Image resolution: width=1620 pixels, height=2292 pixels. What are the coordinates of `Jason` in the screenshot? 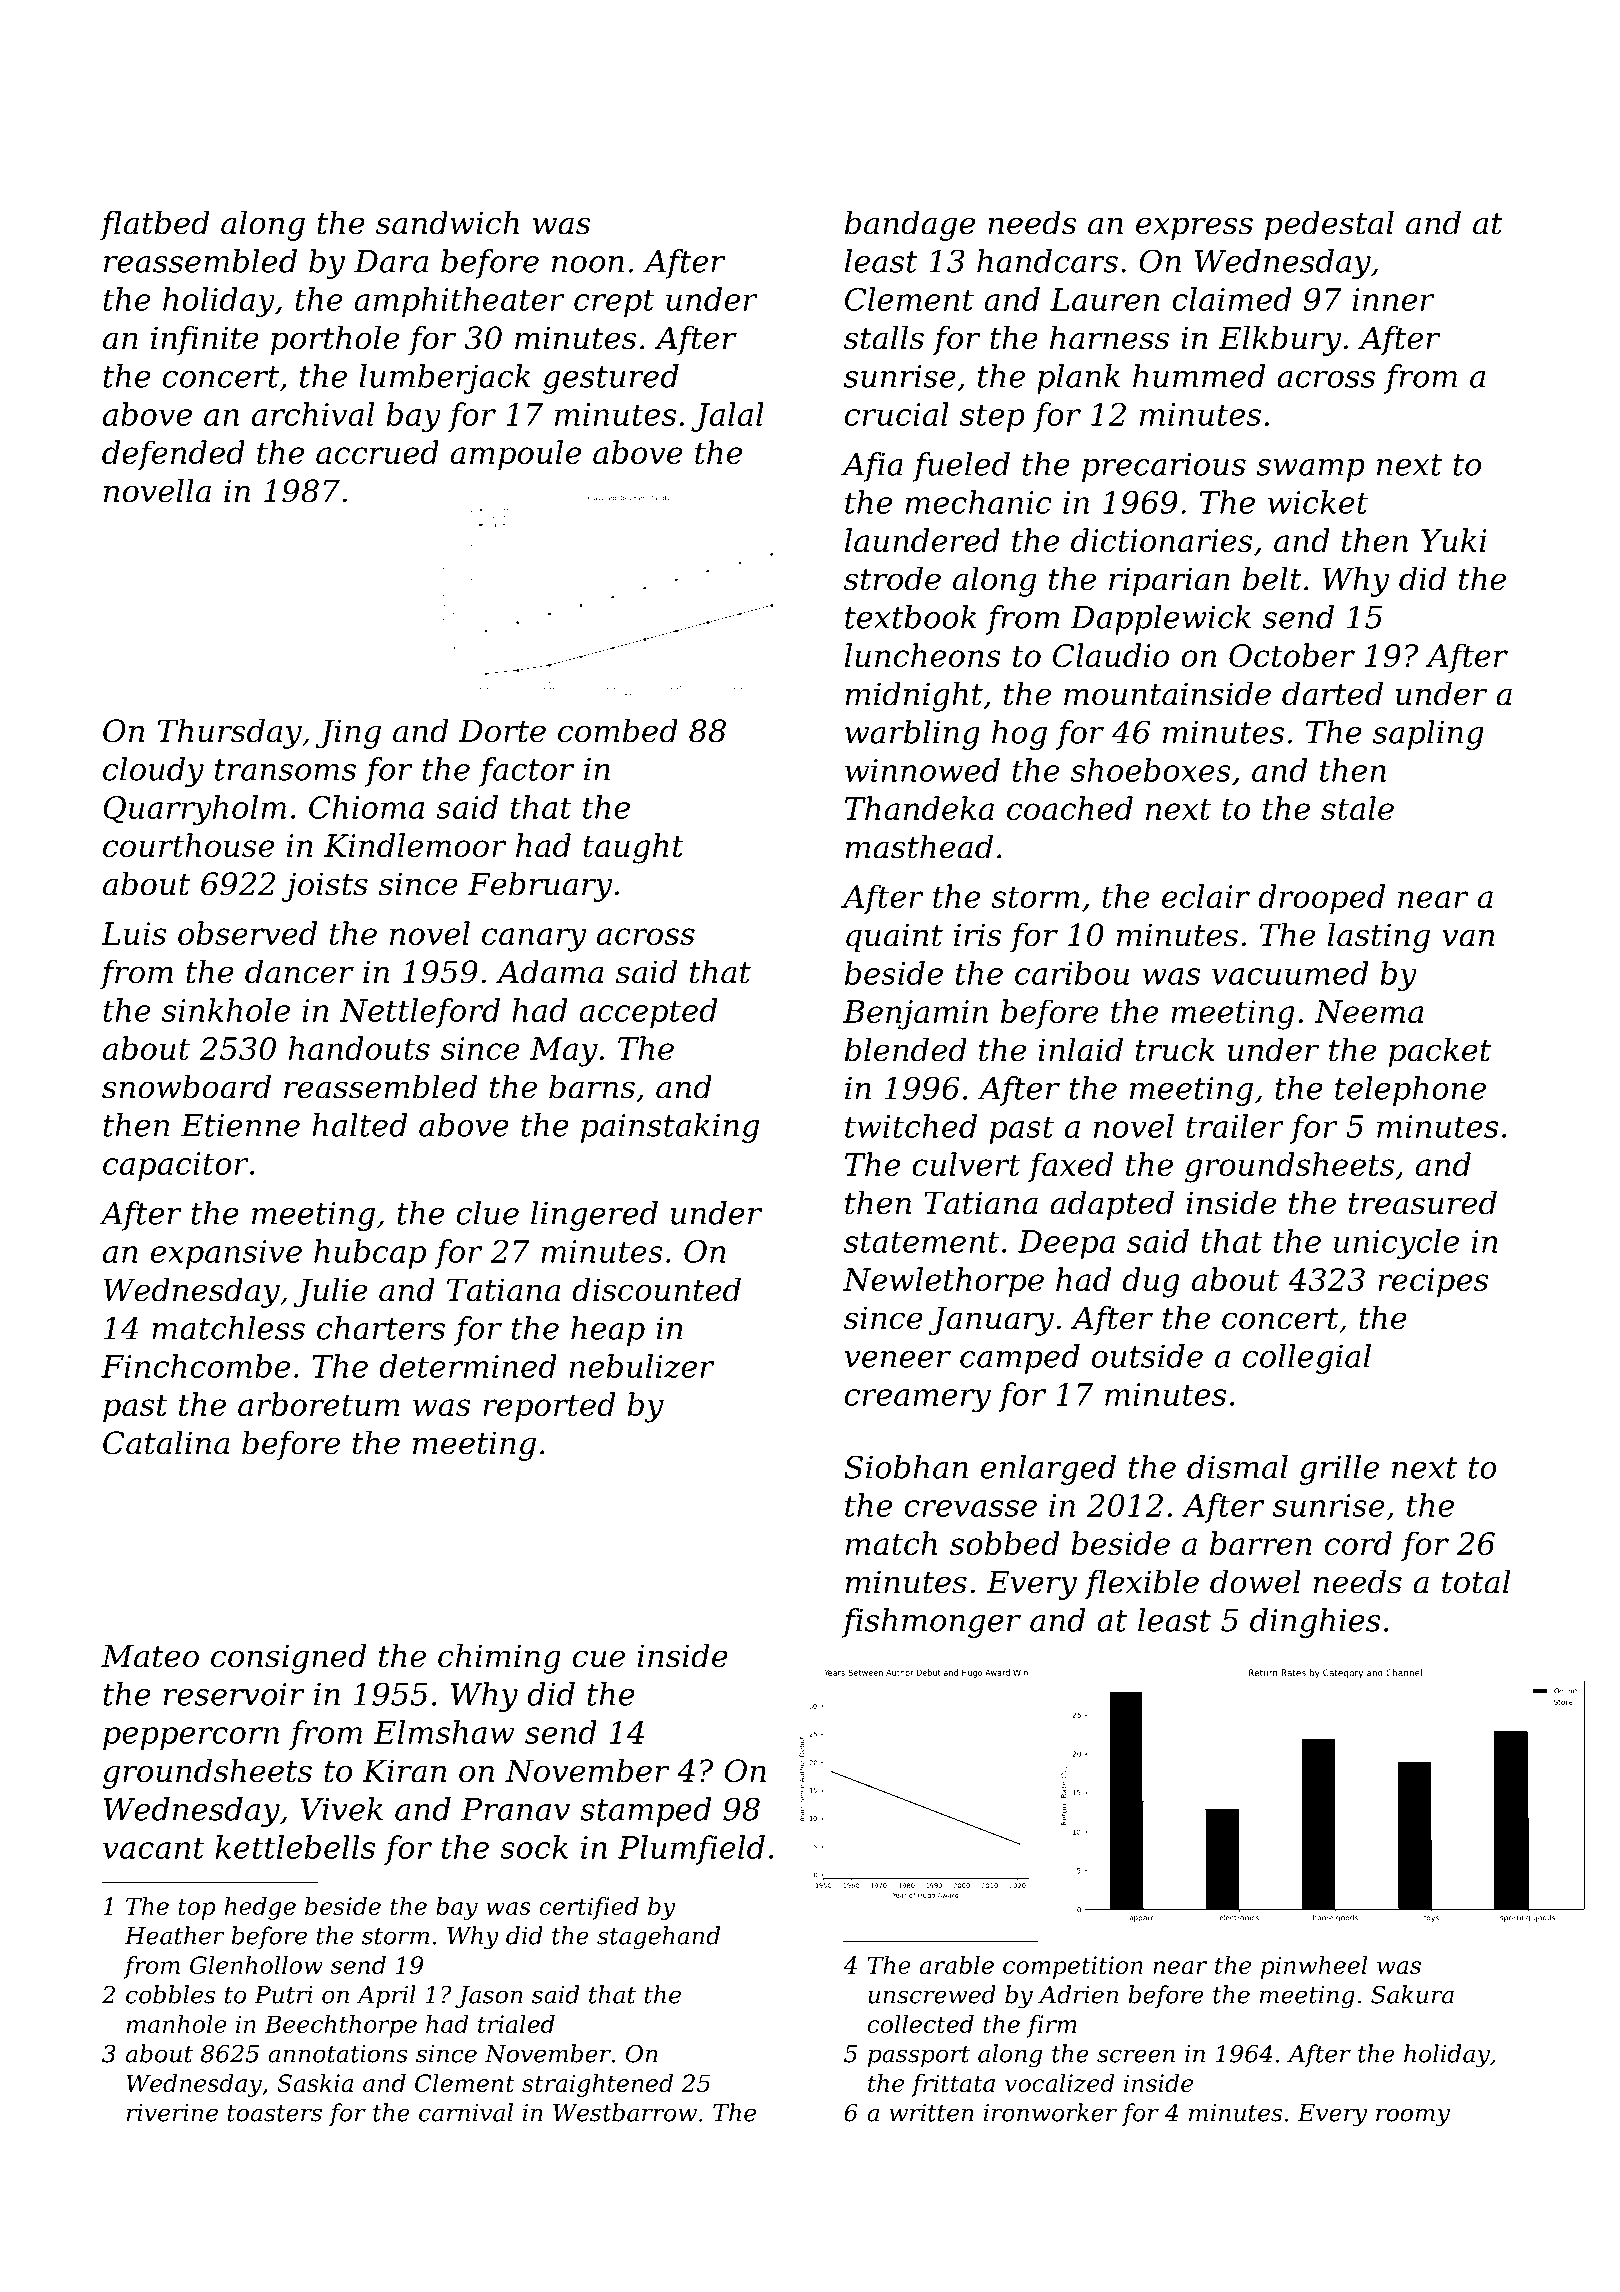 It's located at (489, 1997).
